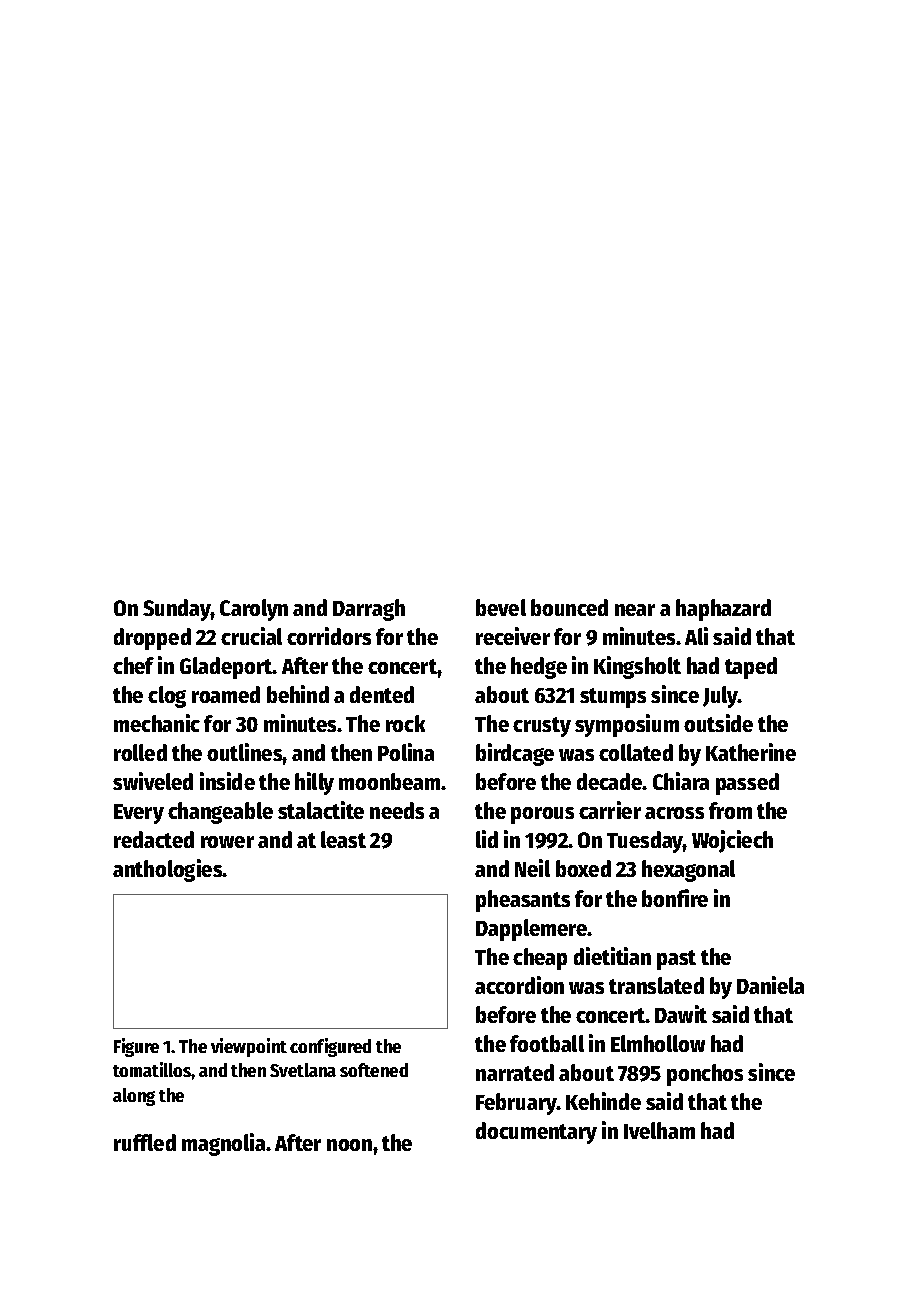 Image resolution: width=924 pixels, height=1311 pixels. What do you see at coordinates (134, 1097) in the screenshot?
I see `along` at bounding box center [134, 1097].
